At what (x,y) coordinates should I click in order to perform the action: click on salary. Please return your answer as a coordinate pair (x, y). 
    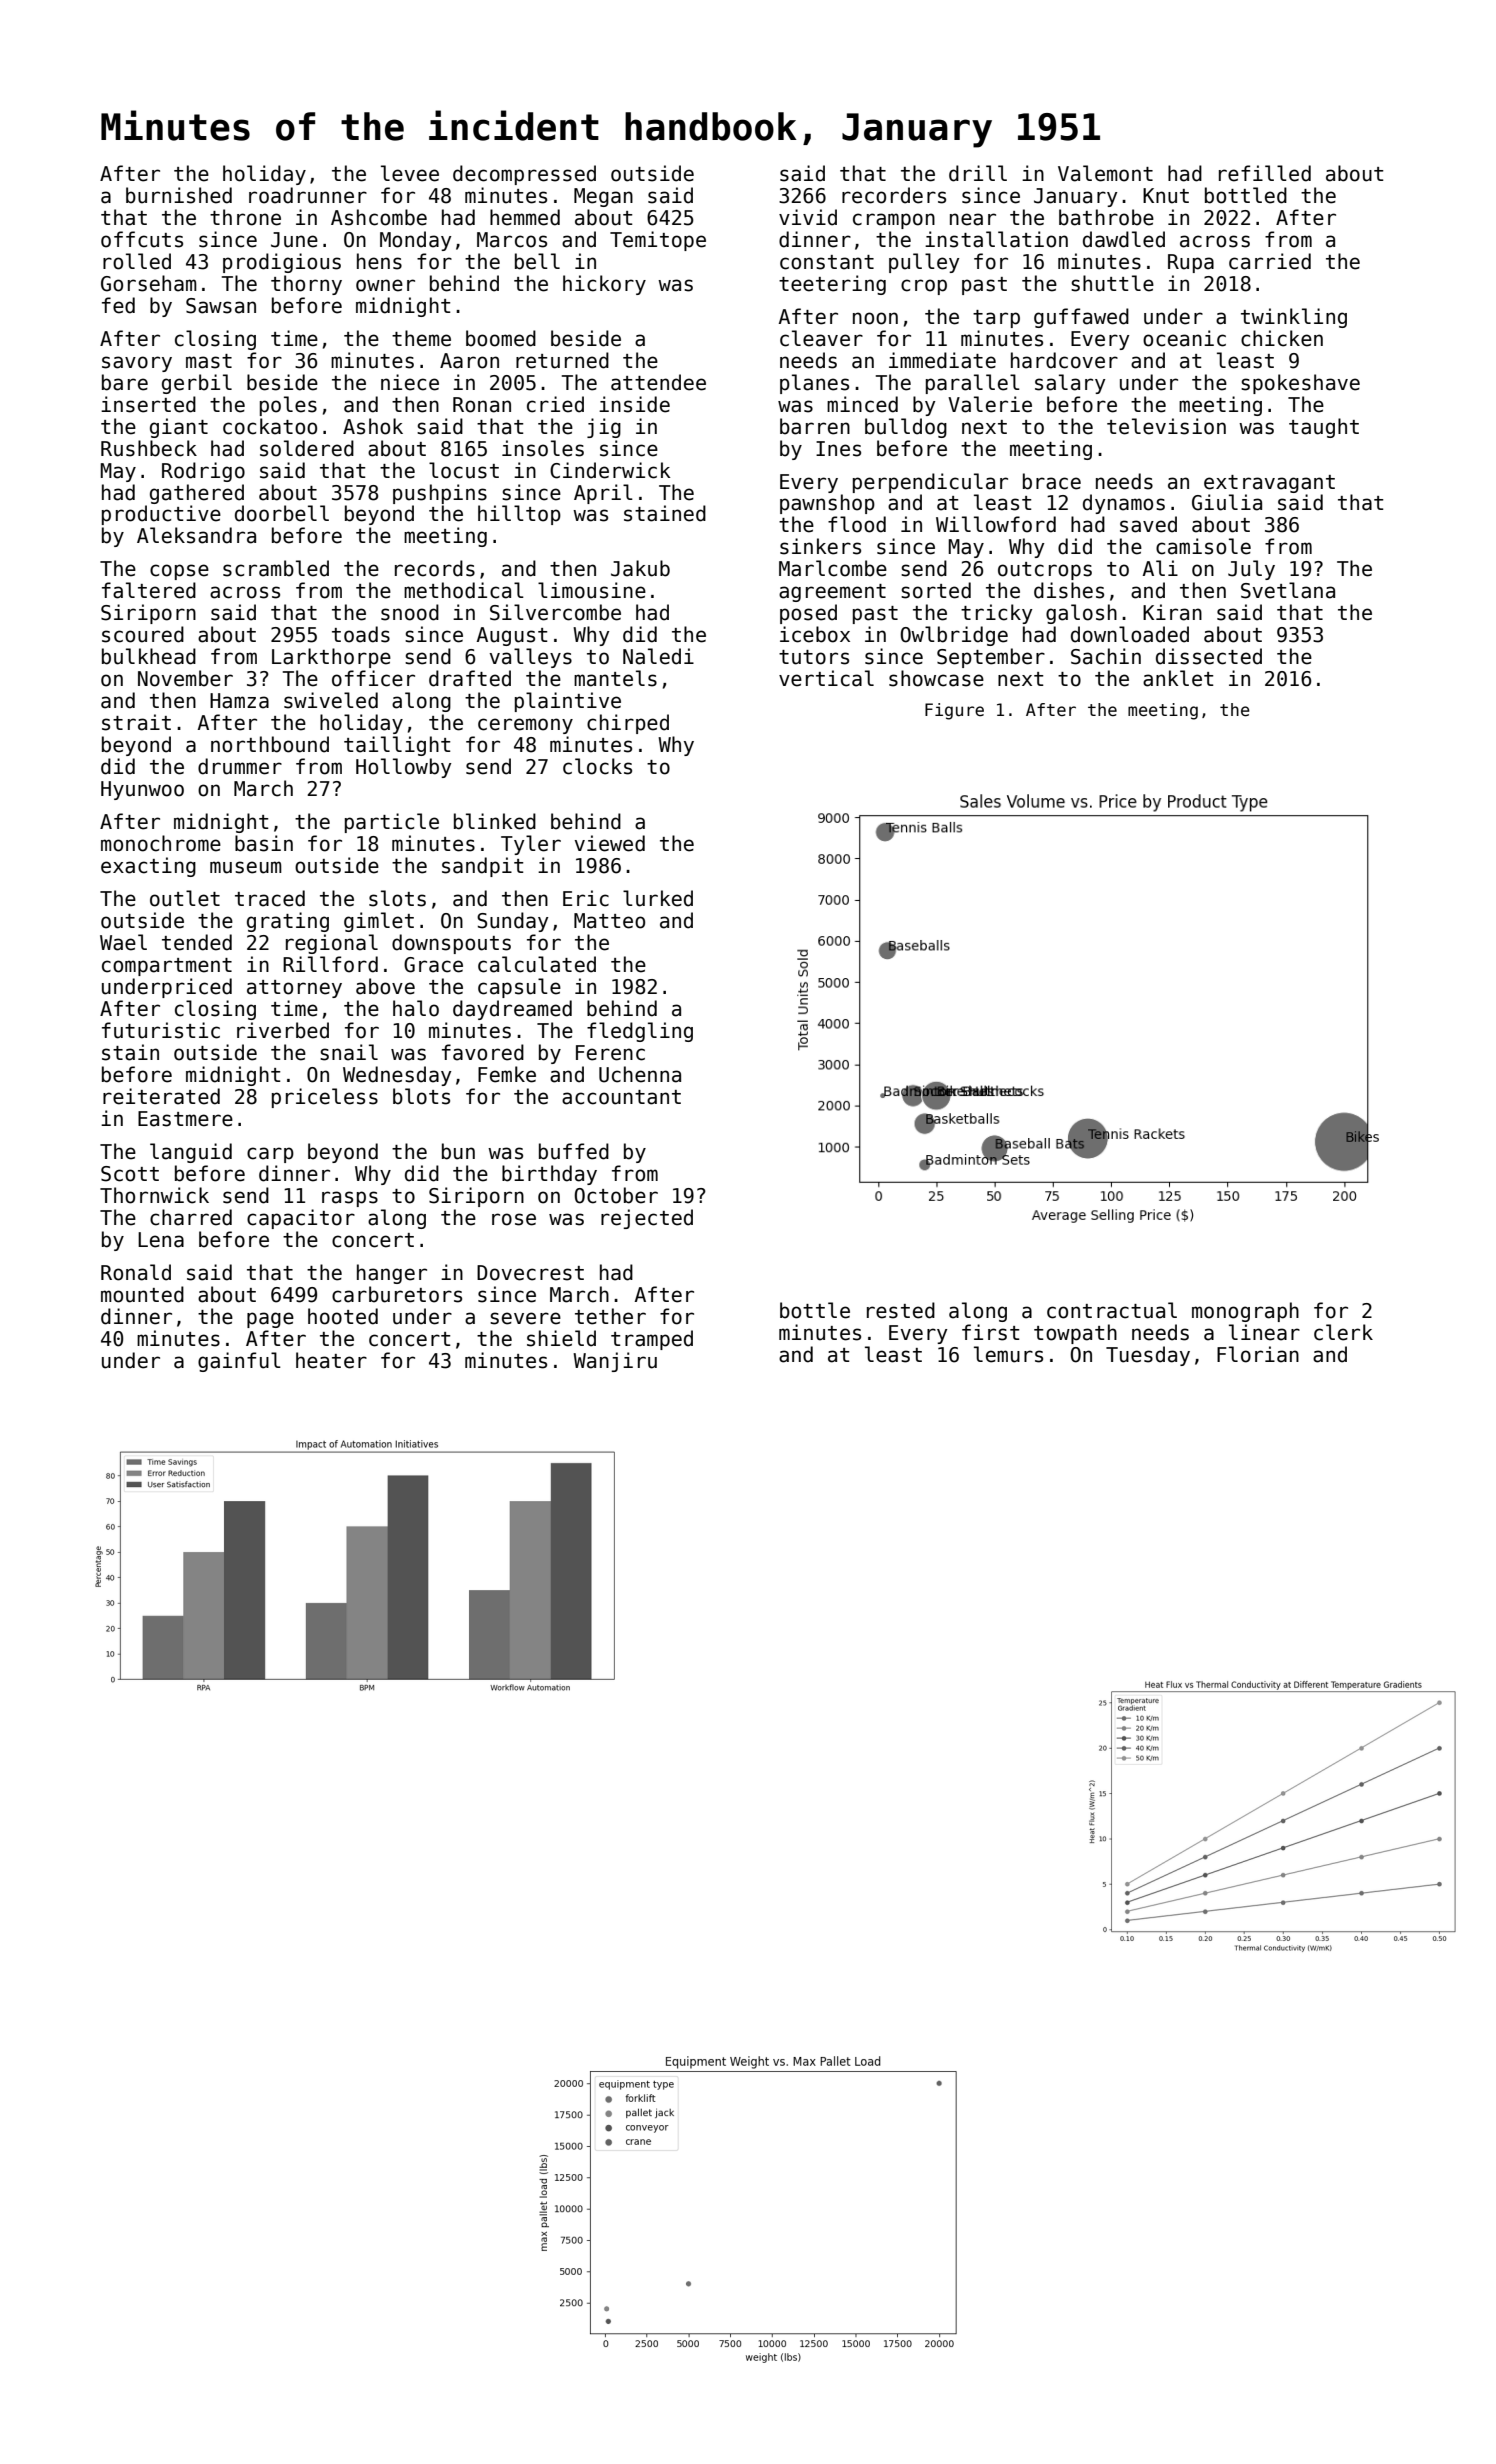
    Looking at the image, I should click on (1070, 384).
